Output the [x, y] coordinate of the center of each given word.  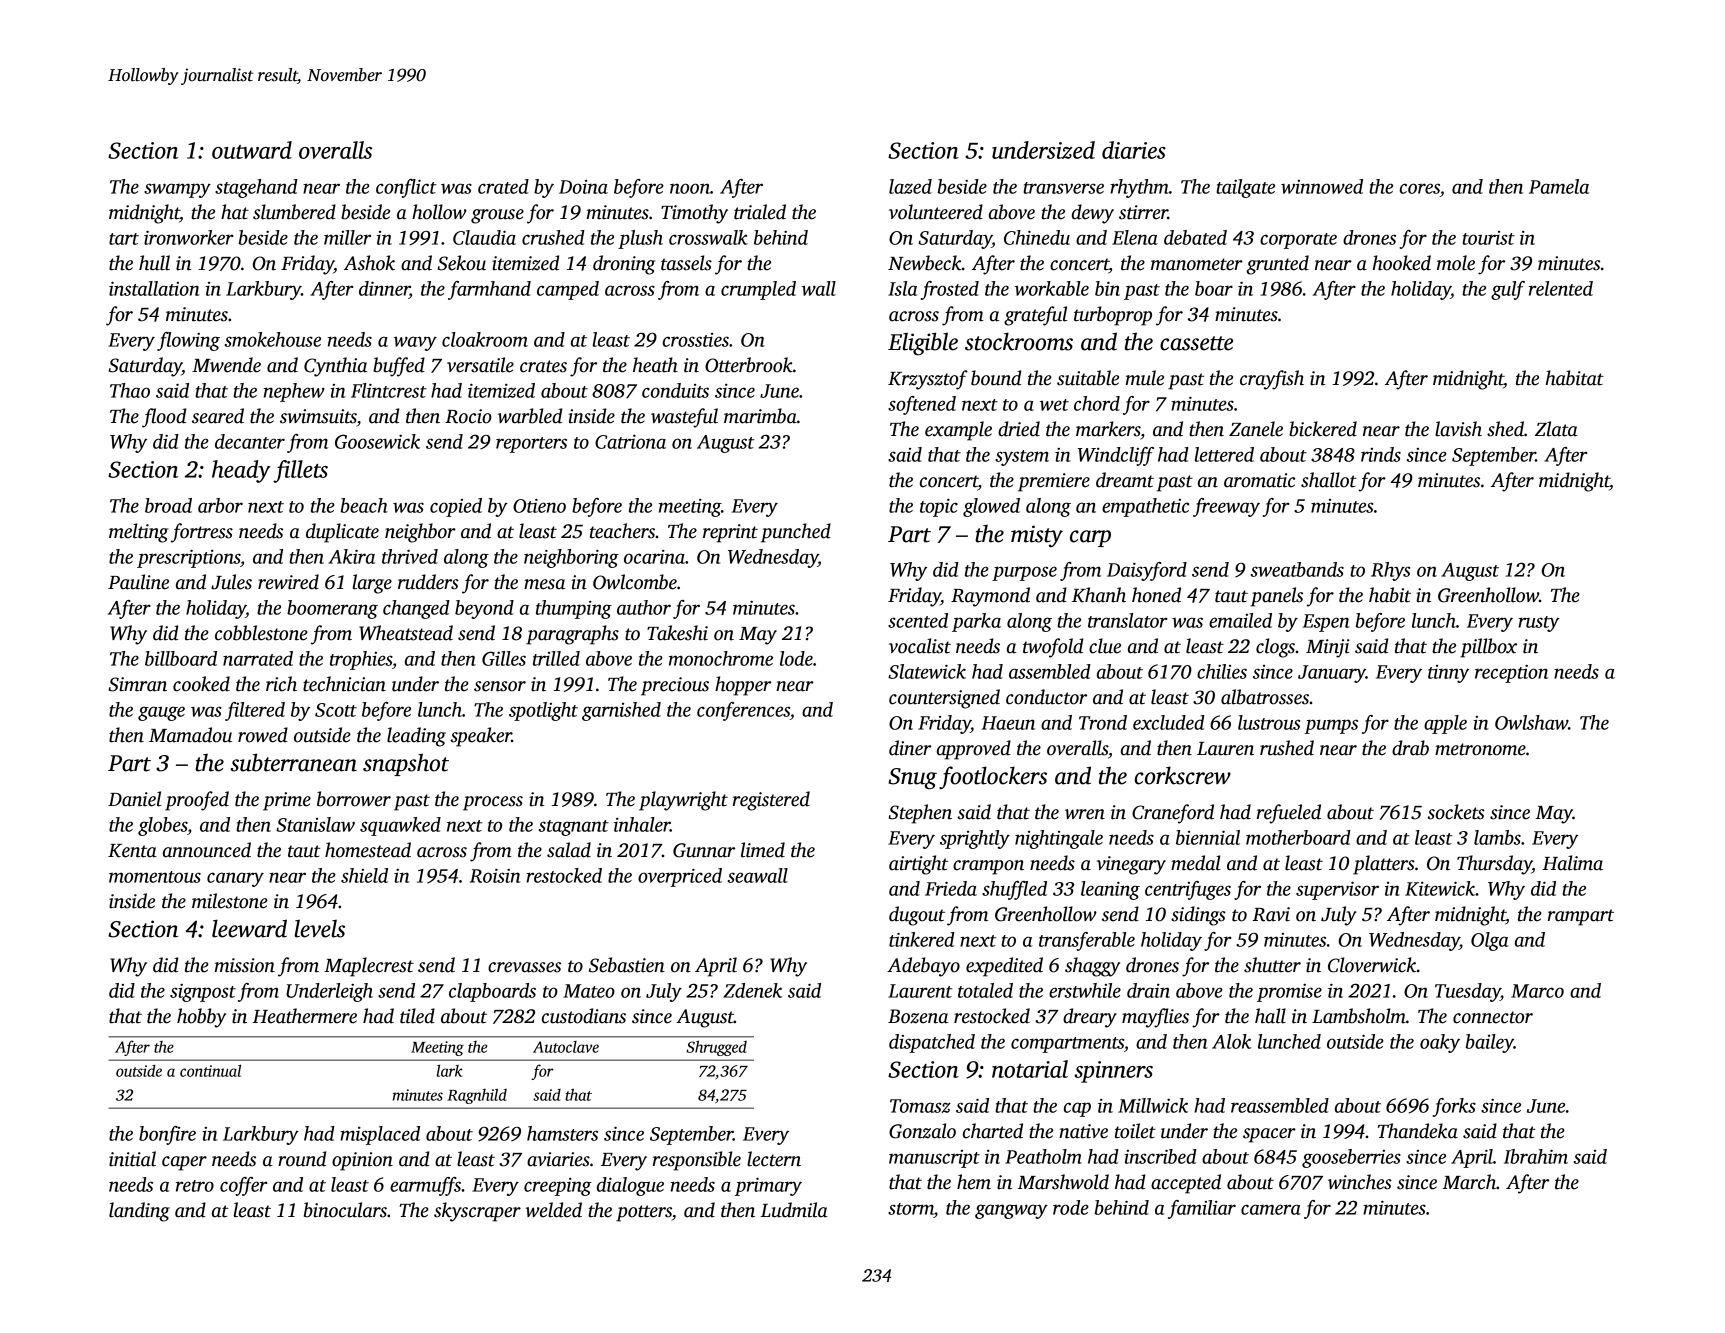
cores [1420, 188]
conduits [675, 390]
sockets [1456, 812]
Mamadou [190, 735]
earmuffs [425, 1186]
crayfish [1272, 380]
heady [241, 471]
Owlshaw [1531, 722]
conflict [406, 188]
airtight [918, 865]
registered [771, 801]
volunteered [936, 212]
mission [245, 965]
